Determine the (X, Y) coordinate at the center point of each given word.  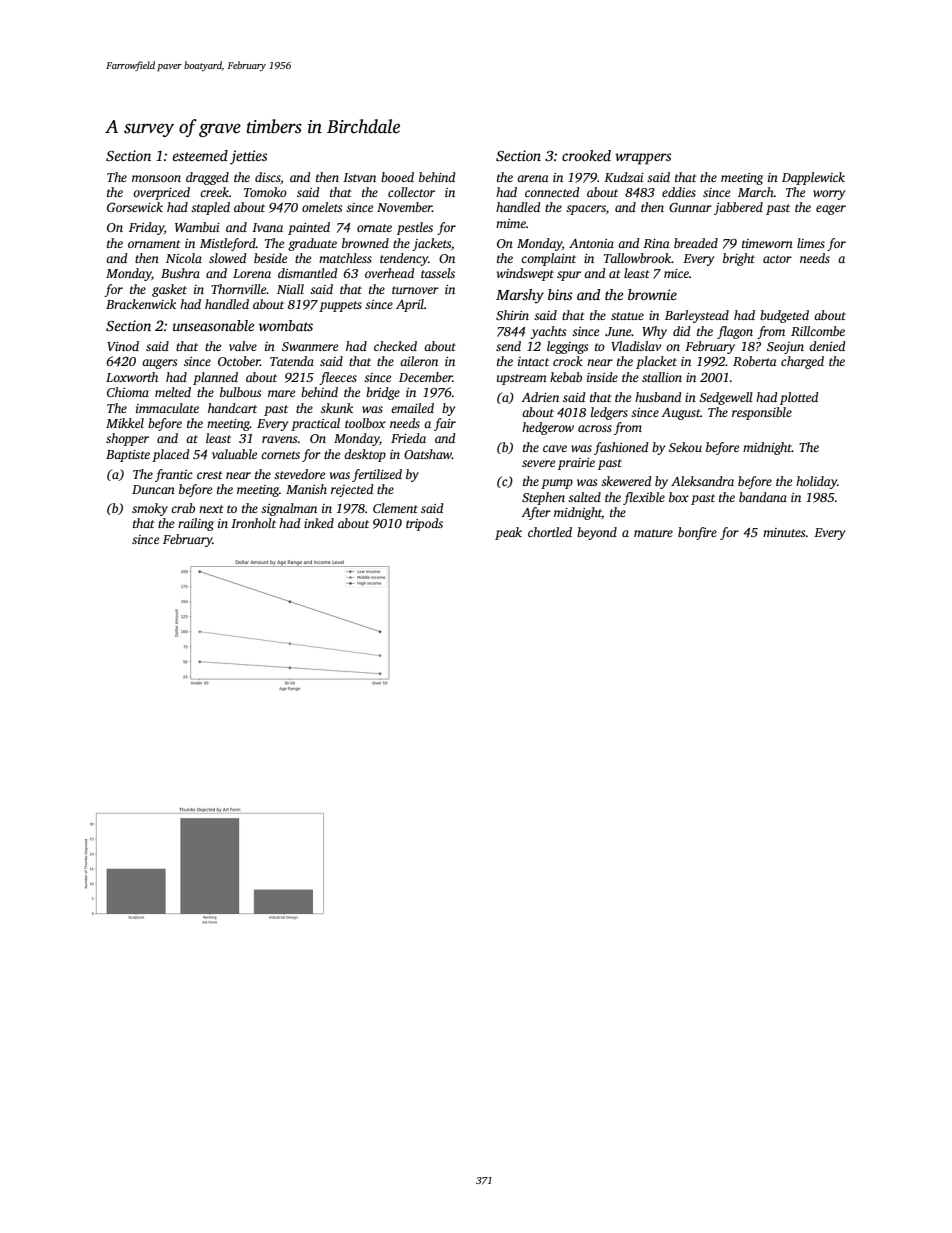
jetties (248, 157)
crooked (586, 155)
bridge (383, 393)
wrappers (643, 159)
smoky (150, 509)
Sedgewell (726, 398)
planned (215, 378)
